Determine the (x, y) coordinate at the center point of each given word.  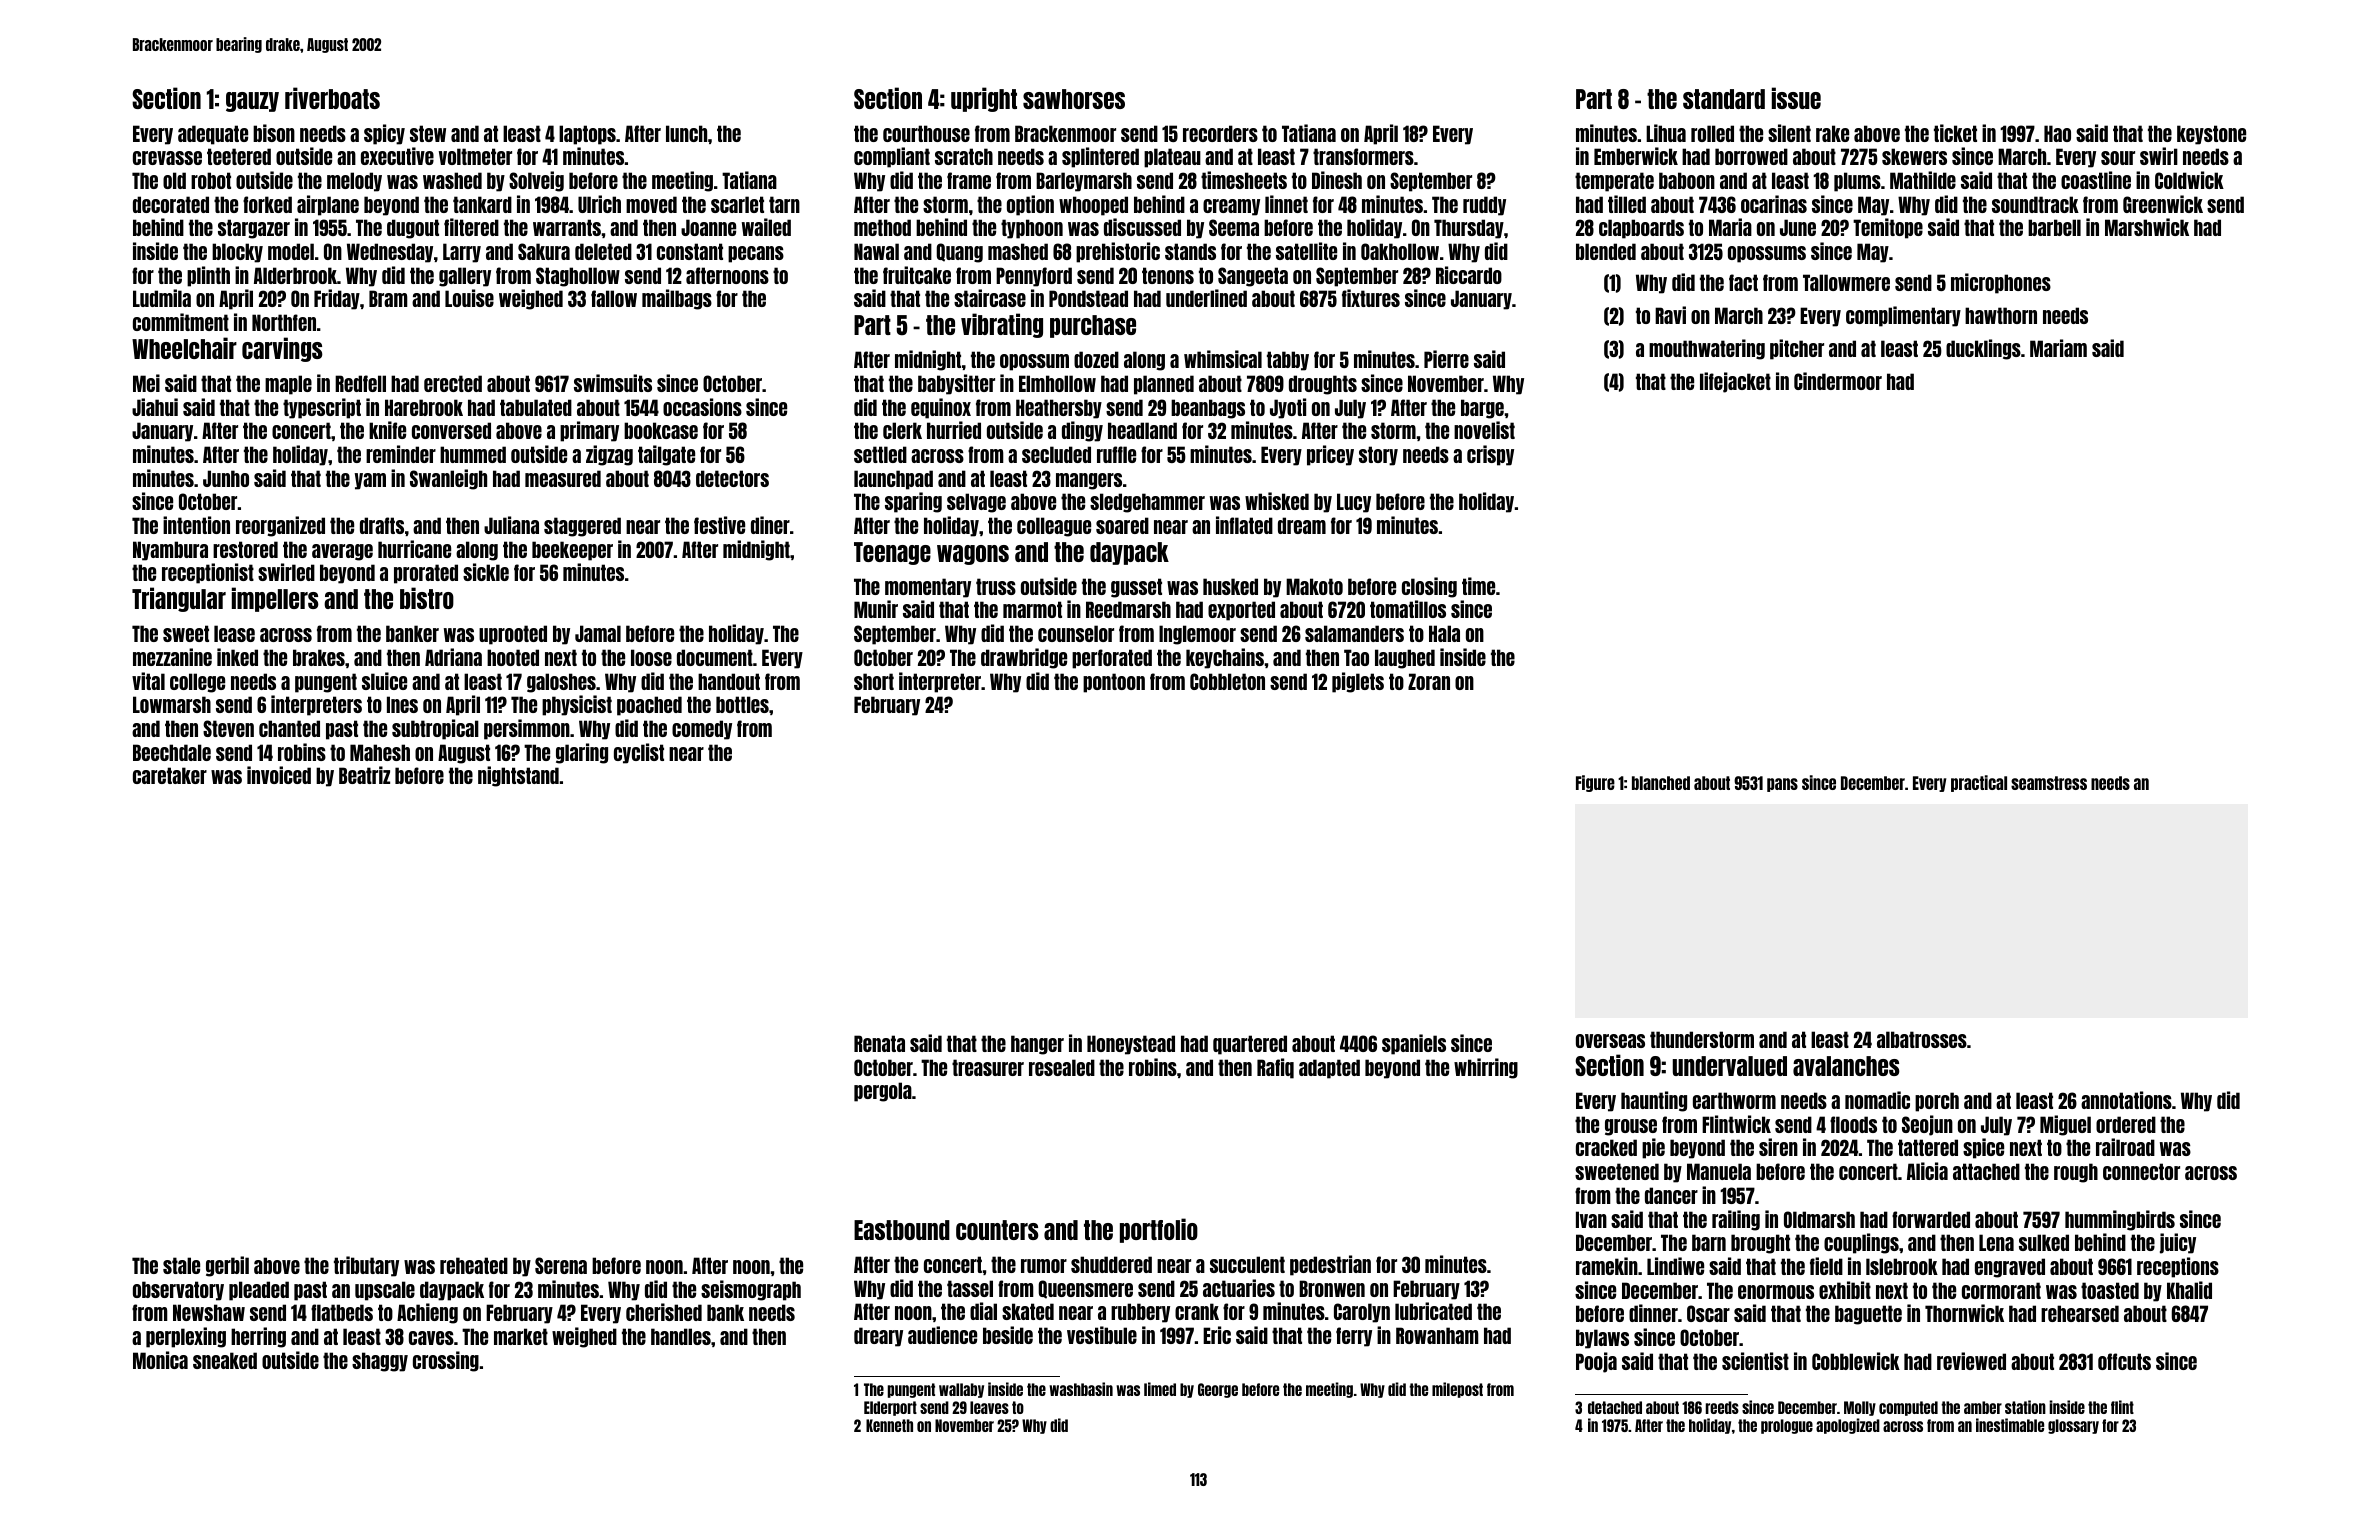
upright (984, 99)
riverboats (332, 98)
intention (196, 525)
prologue (1787, 1426)
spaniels (1414, 1044)
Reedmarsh (1128, 609)
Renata (879, 1043)
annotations (2126, 1100)
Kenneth (889, 1425)
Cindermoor (1838, 381)
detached (1615, 1407)
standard (1724, 99)
